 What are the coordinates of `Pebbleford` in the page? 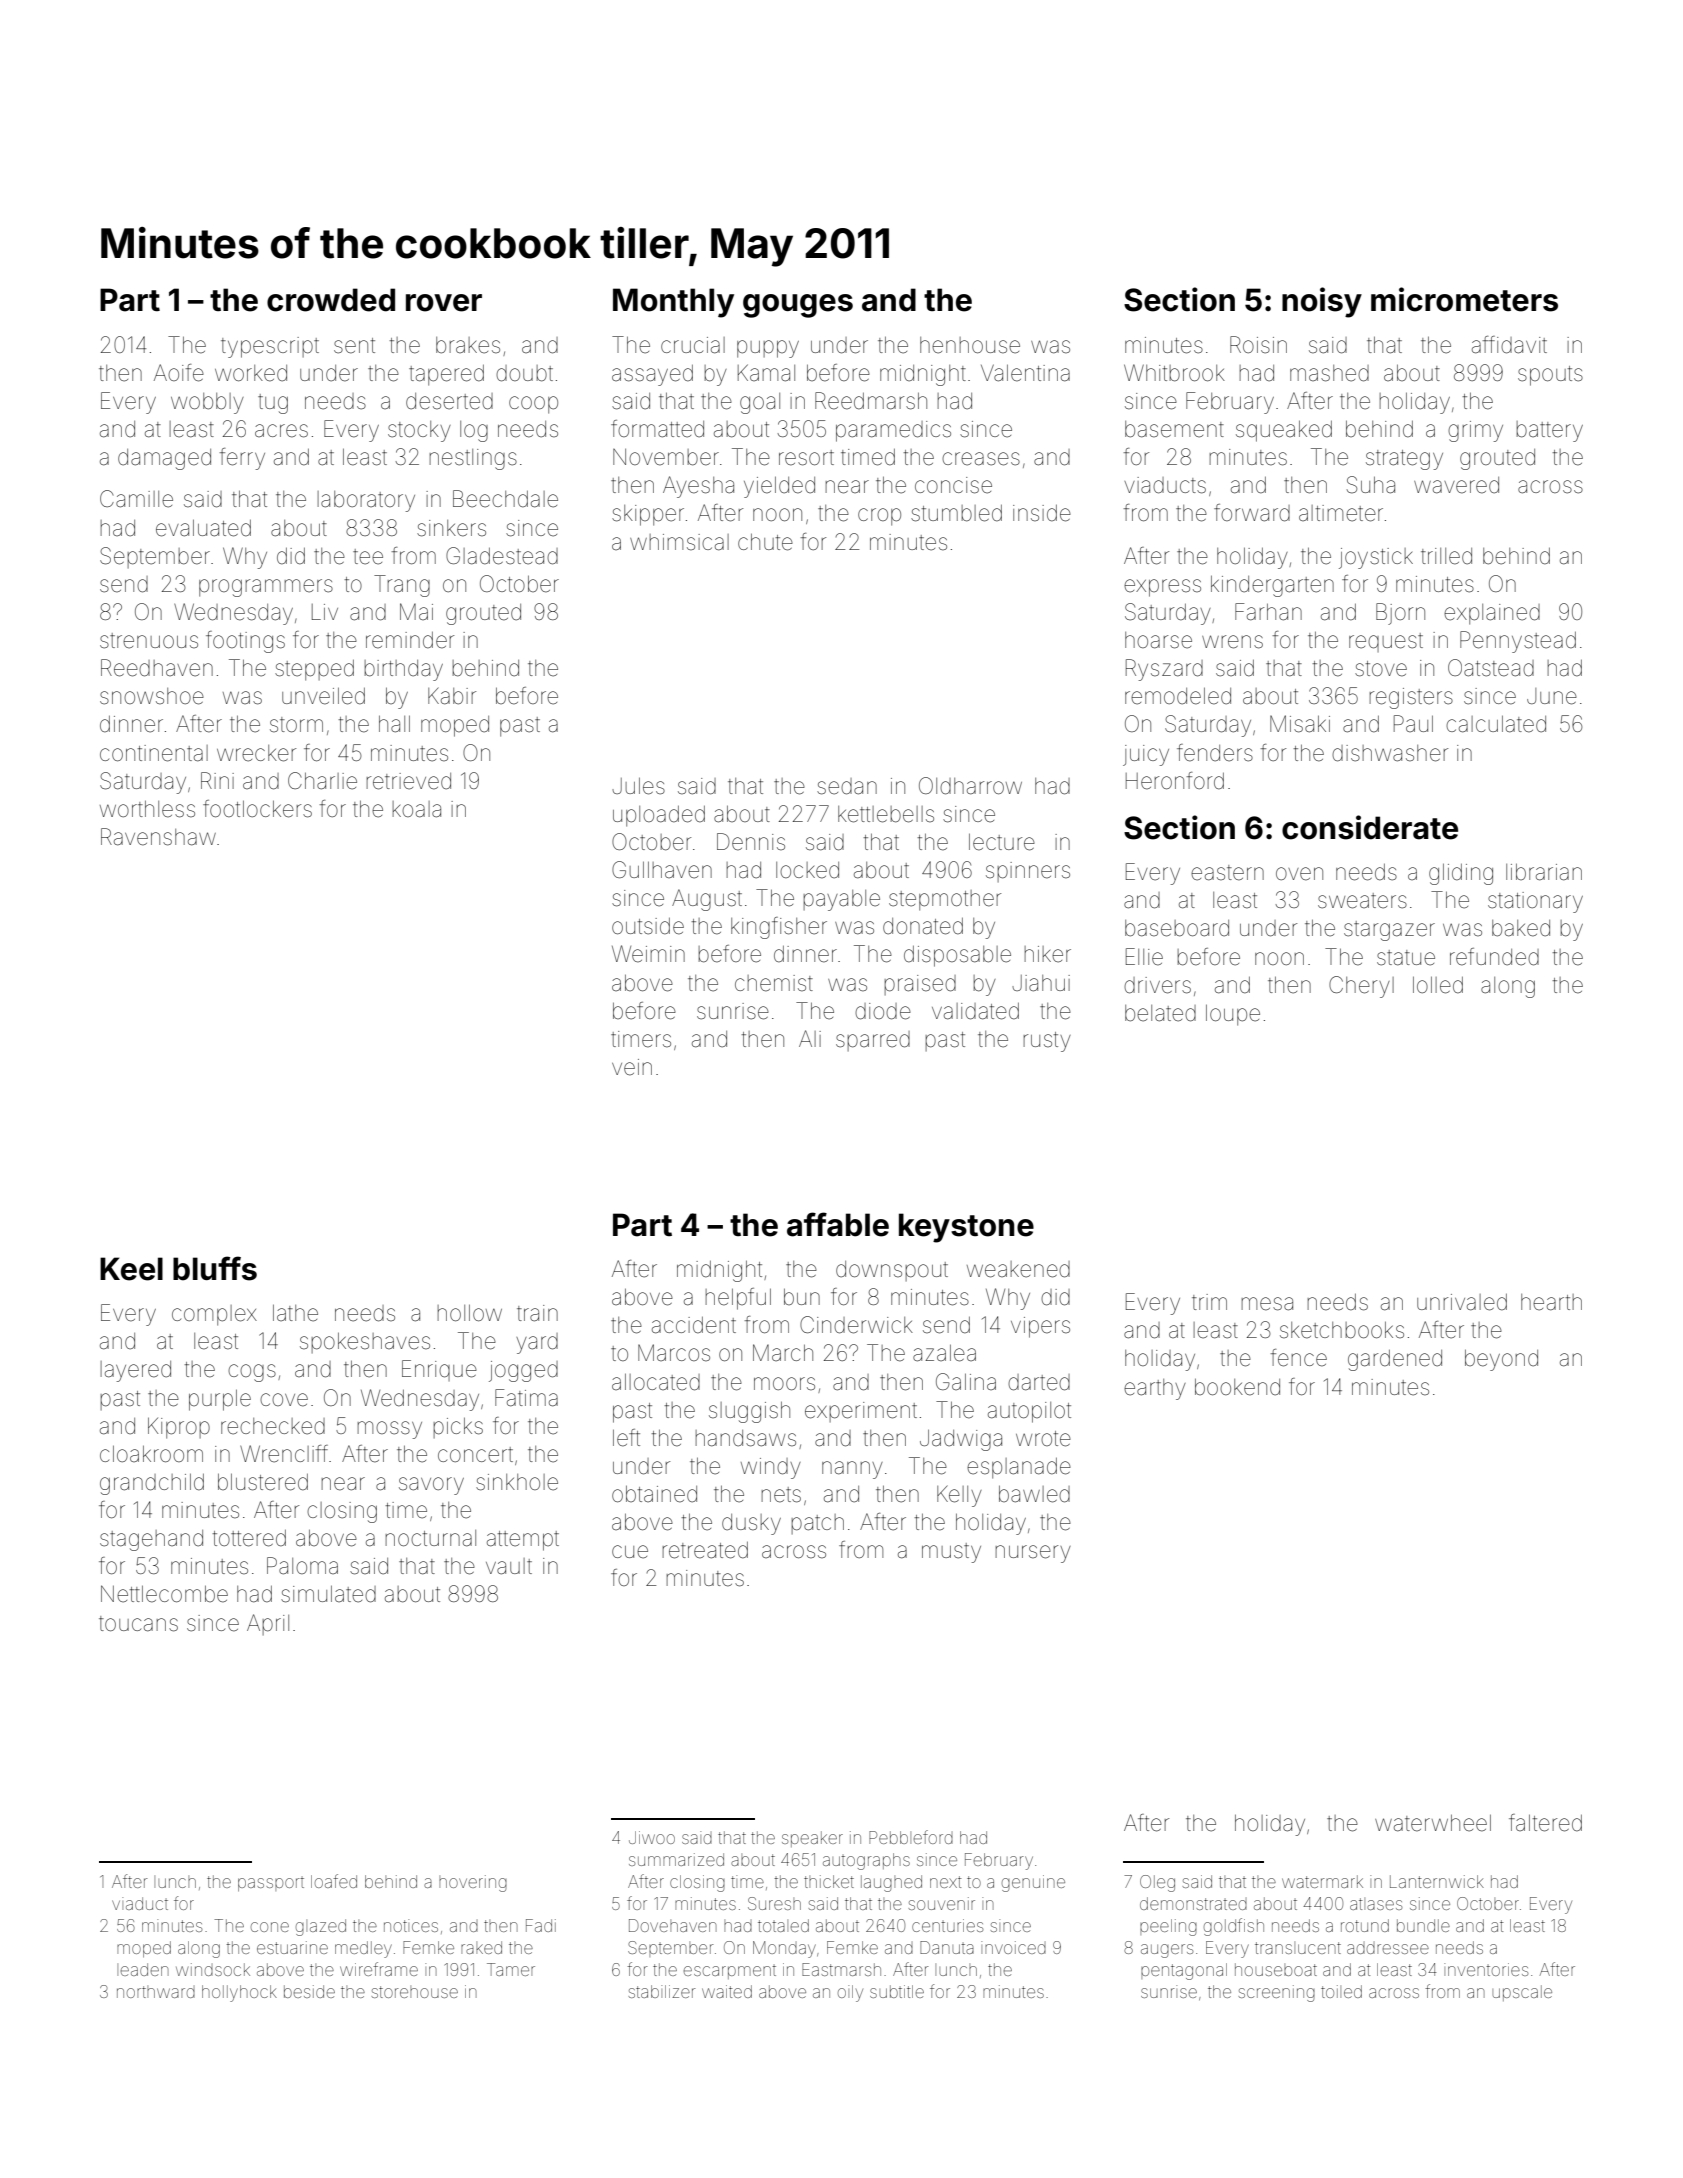 It's located at (911, 1837).
